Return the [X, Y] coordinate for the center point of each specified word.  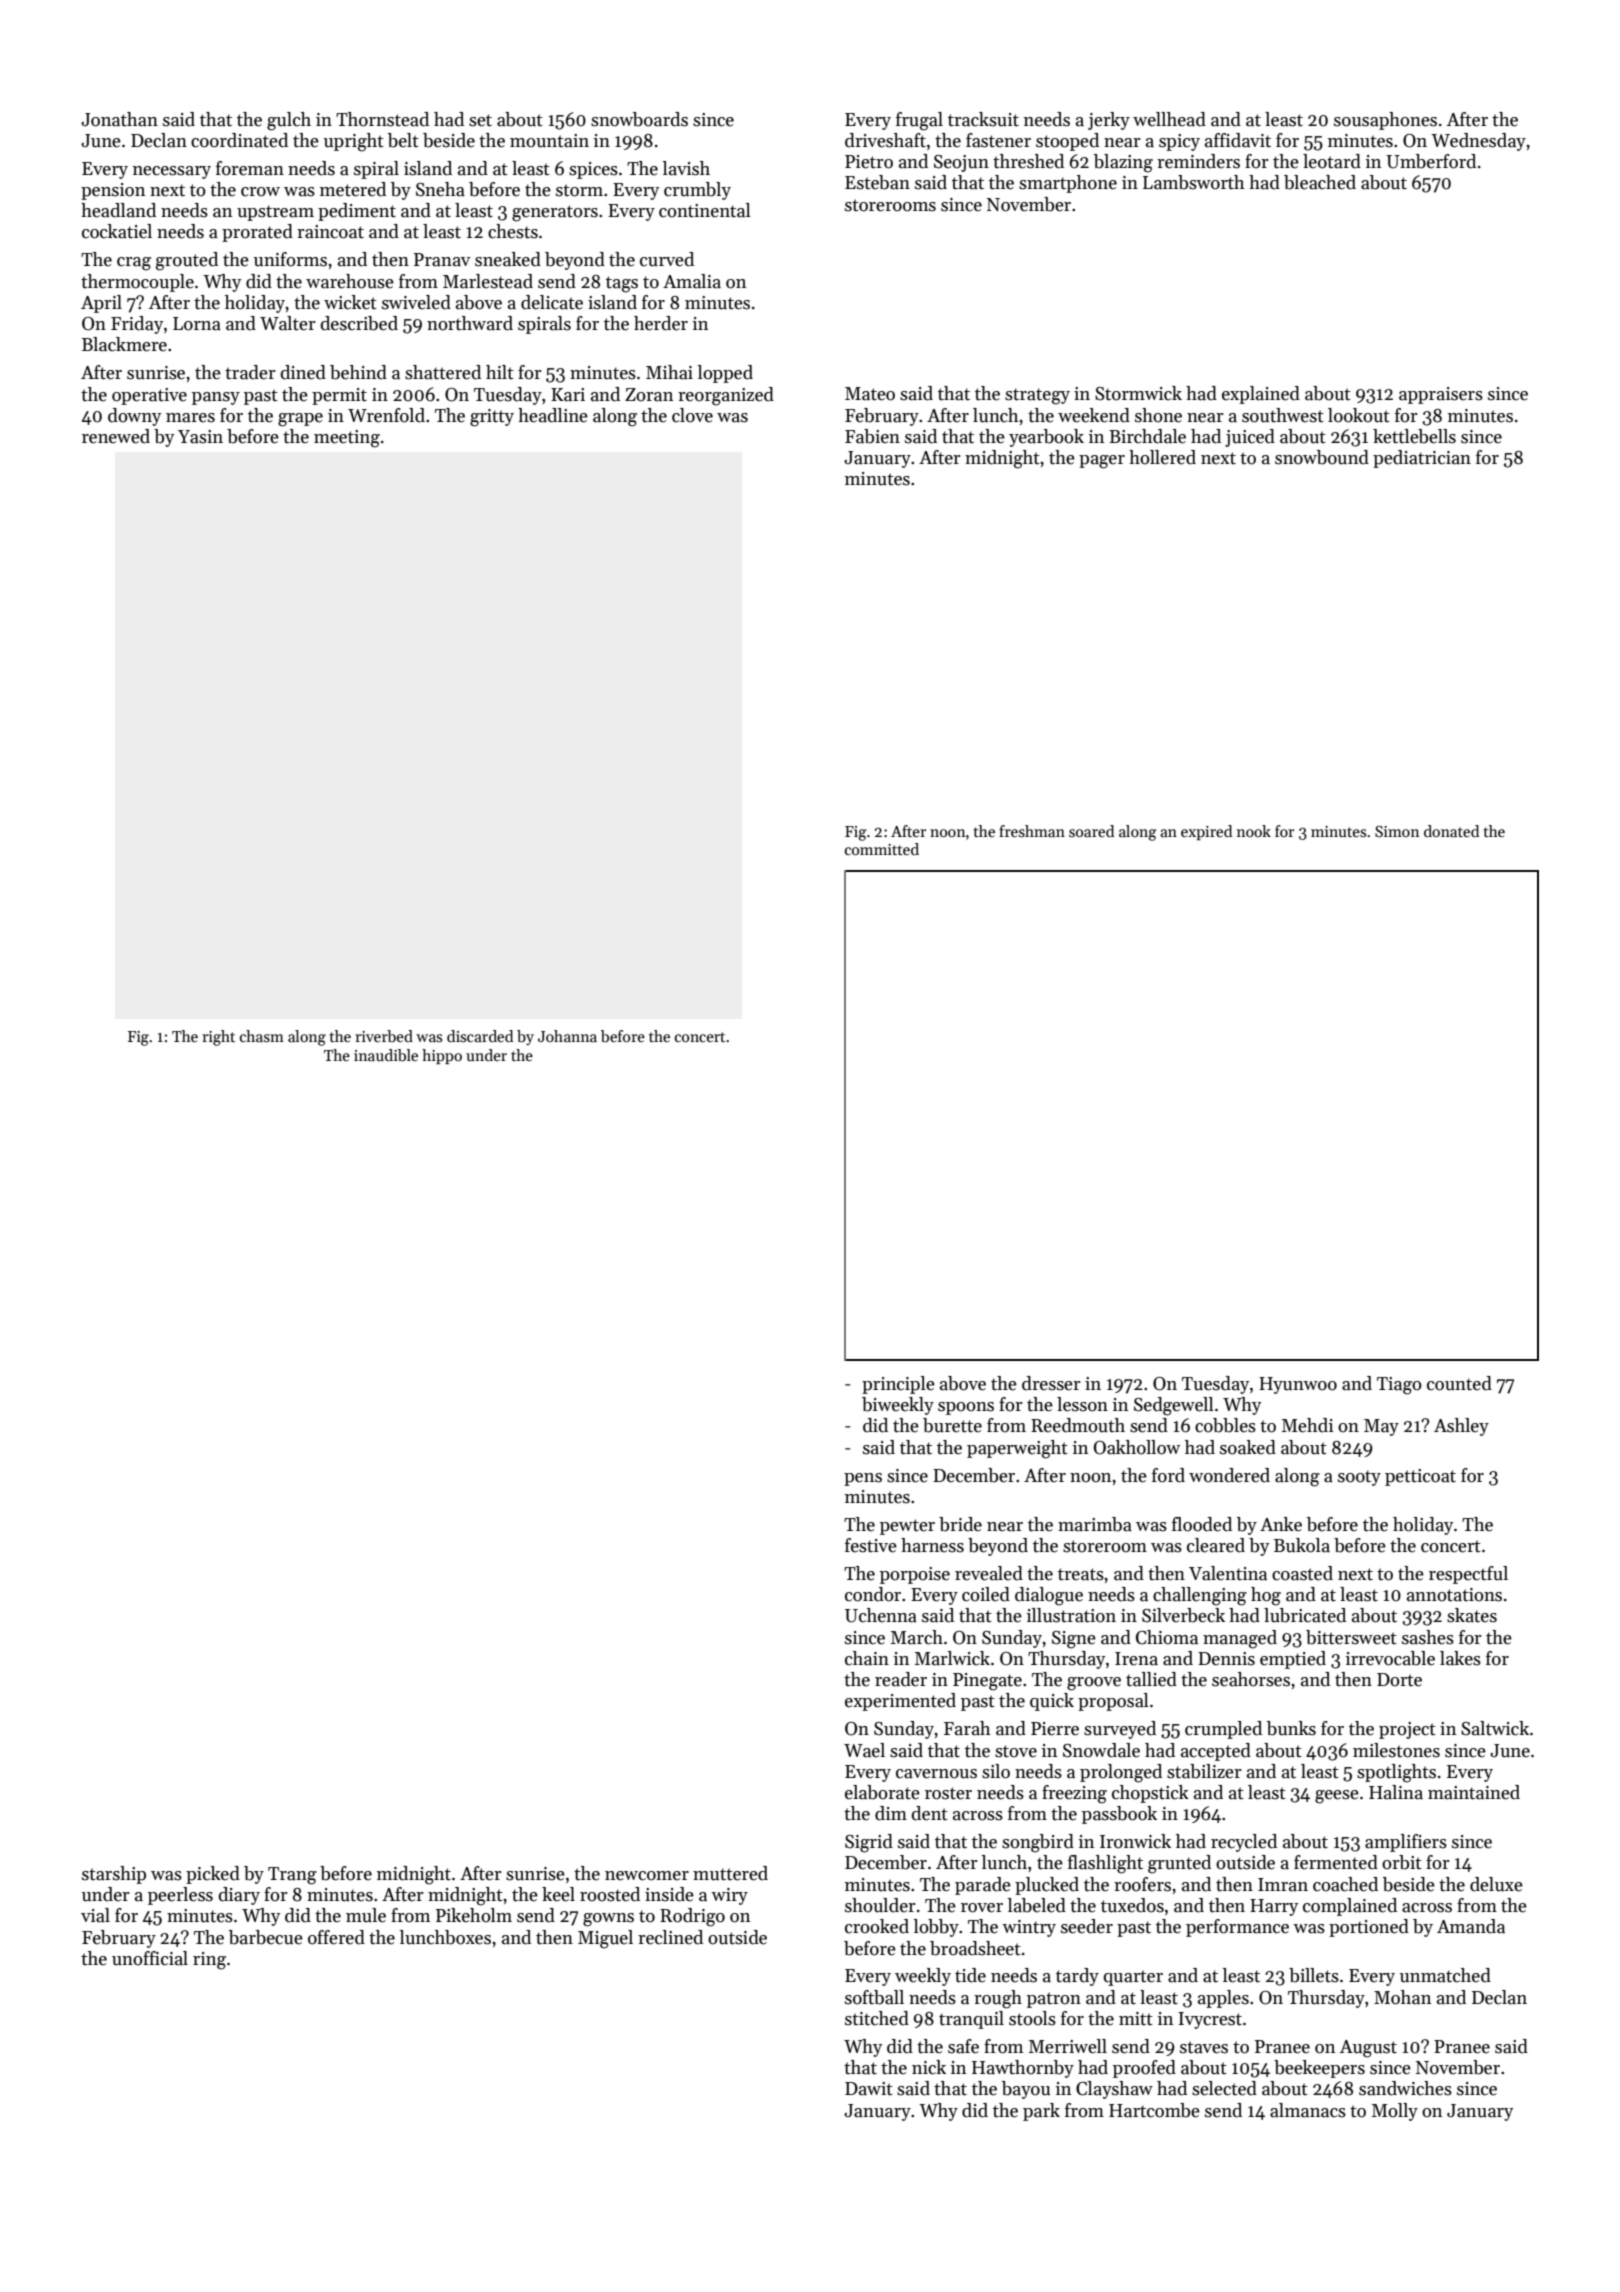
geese [1337, 1797]
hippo [442, 1056]
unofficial [150, 1958]
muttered [730, 1873]
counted [1459, 1383]
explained [1261, 395]
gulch [289, 121]
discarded [480, 1036]
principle [898, 1385]
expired [1206, 832]
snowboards [639, 119]
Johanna [567, 1036]
